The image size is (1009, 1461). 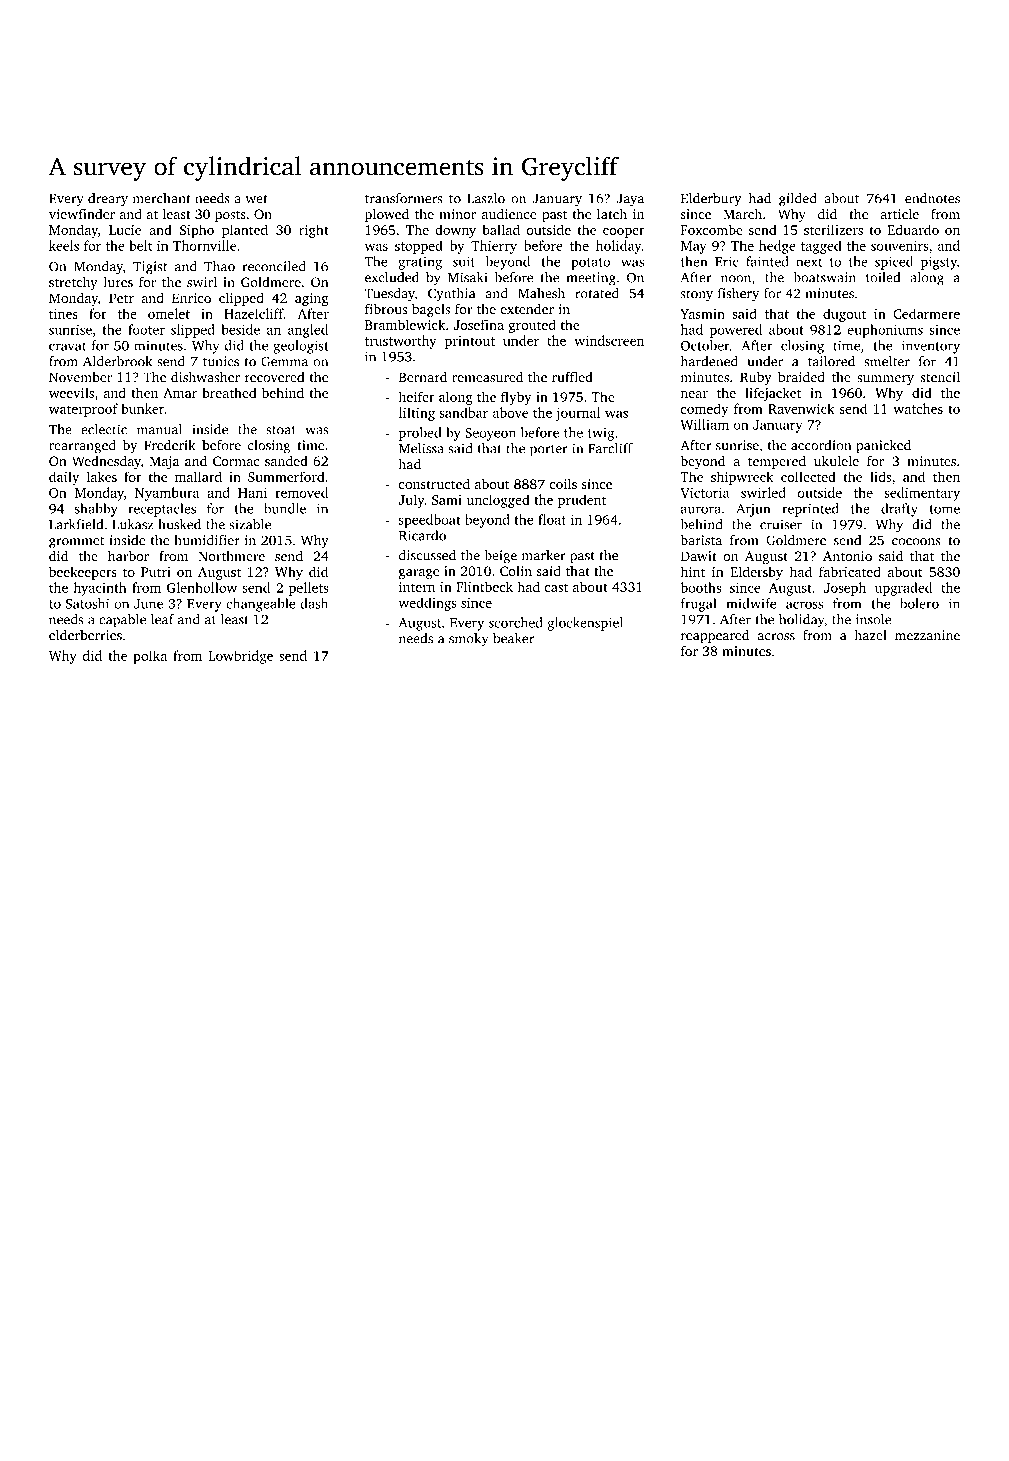 What do you see at coordinates (162, 619) in the screenshot?
I see `leaf` at bounding box center [162, 619].
